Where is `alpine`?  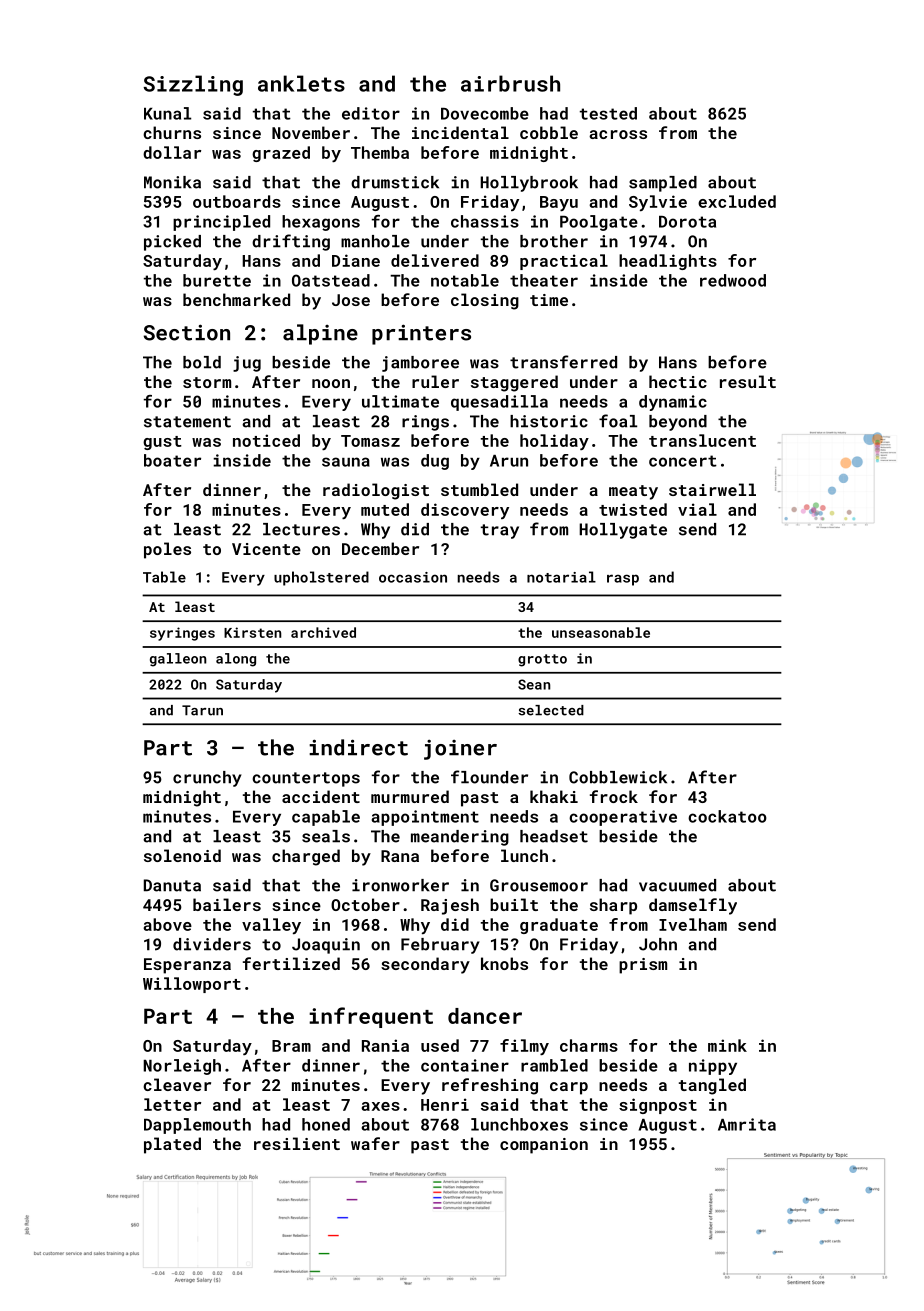
alpine is located at coordinates (320, 334).
